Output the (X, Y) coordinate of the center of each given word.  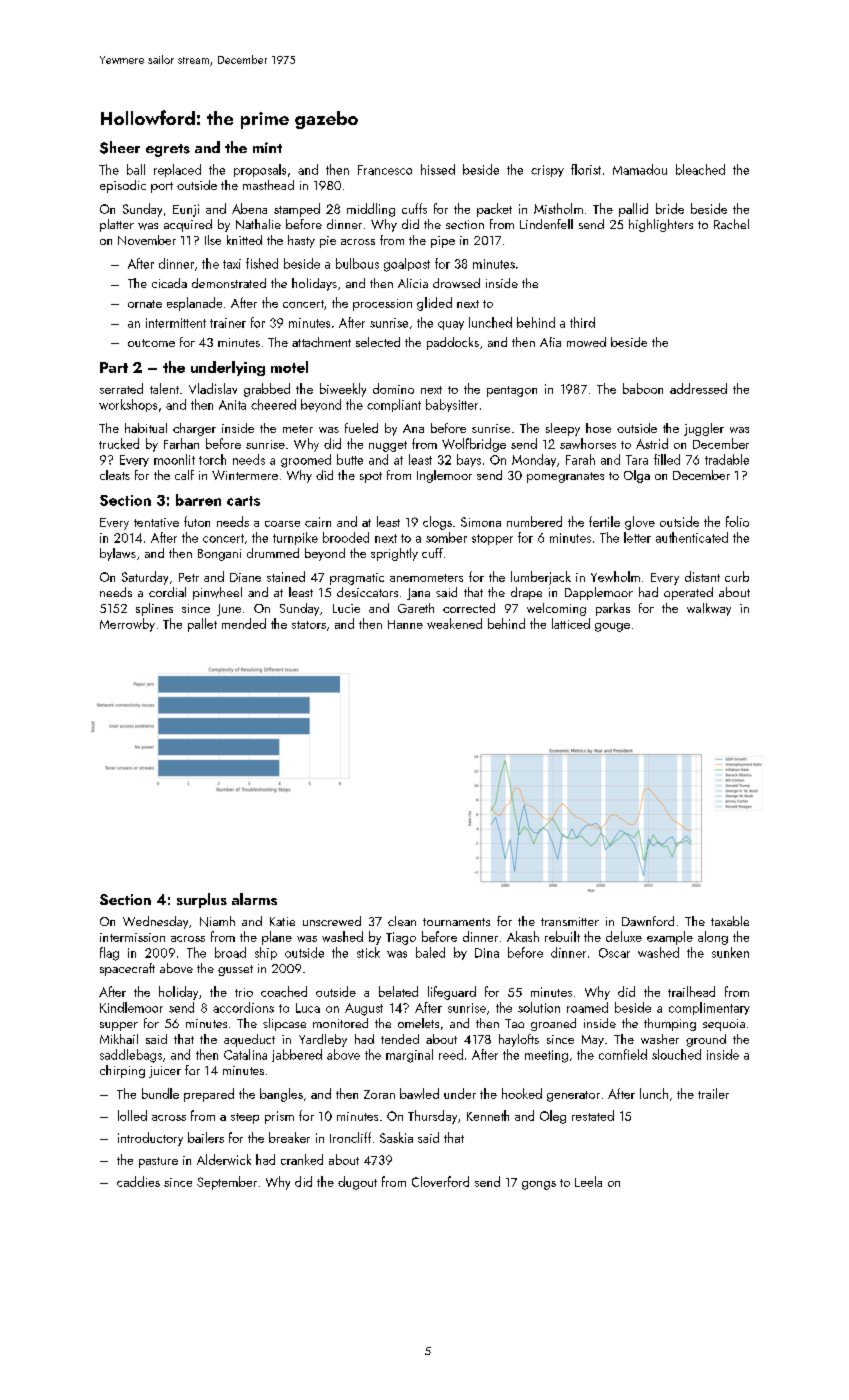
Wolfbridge (474, 445)
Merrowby (127, 625)
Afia (550, 342)
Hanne (405, 624)
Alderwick (224, 1159)
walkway (709, 609)
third (582, 322)
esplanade (194, 304)
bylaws (118, 554)
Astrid (652, 443)
